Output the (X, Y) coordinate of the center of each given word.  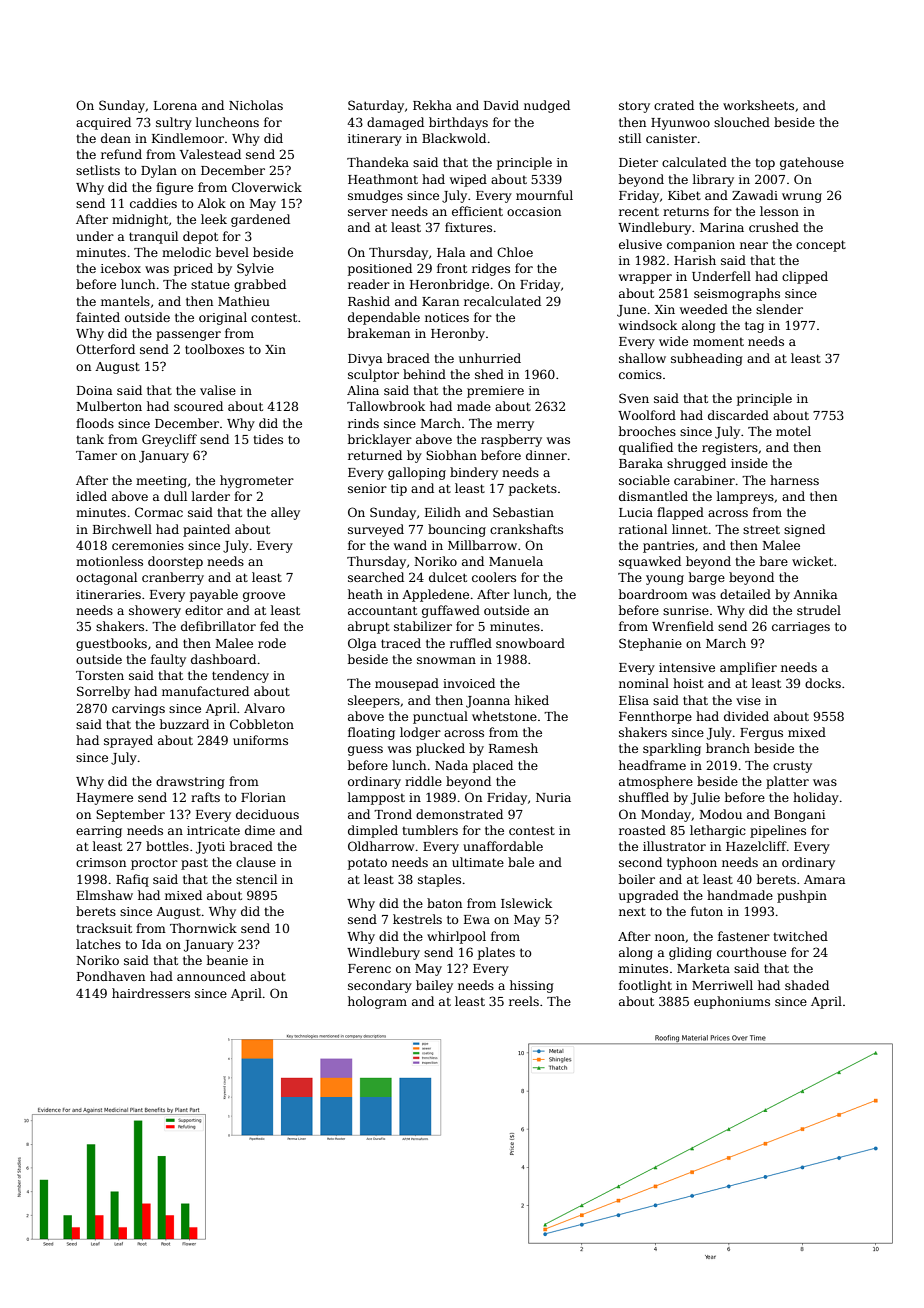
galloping (417, 473)
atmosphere (656, 782)
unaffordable (503, 846)
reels (524, 1001)
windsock (648, 325)
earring (99, 832)
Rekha (432, 105)
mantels (125, 301)
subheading (707, 359)
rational (643, 529)
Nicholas (256, 105)
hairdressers (151, 993)
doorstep (175, 562)
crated (674, 105)
